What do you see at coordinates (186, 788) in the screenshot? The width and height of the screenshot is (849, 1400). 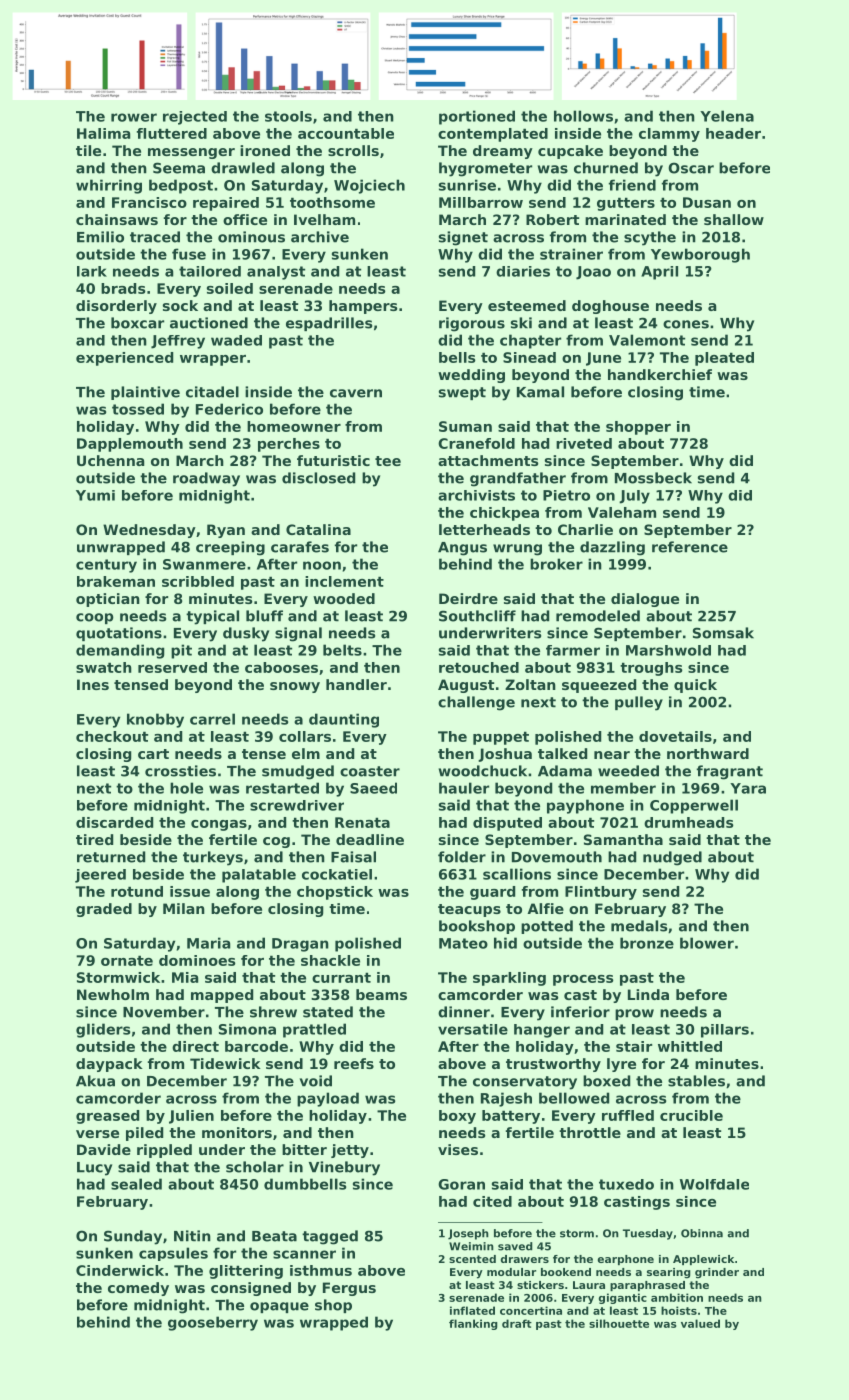 I see `hole` at bounding box center [186, 788].
